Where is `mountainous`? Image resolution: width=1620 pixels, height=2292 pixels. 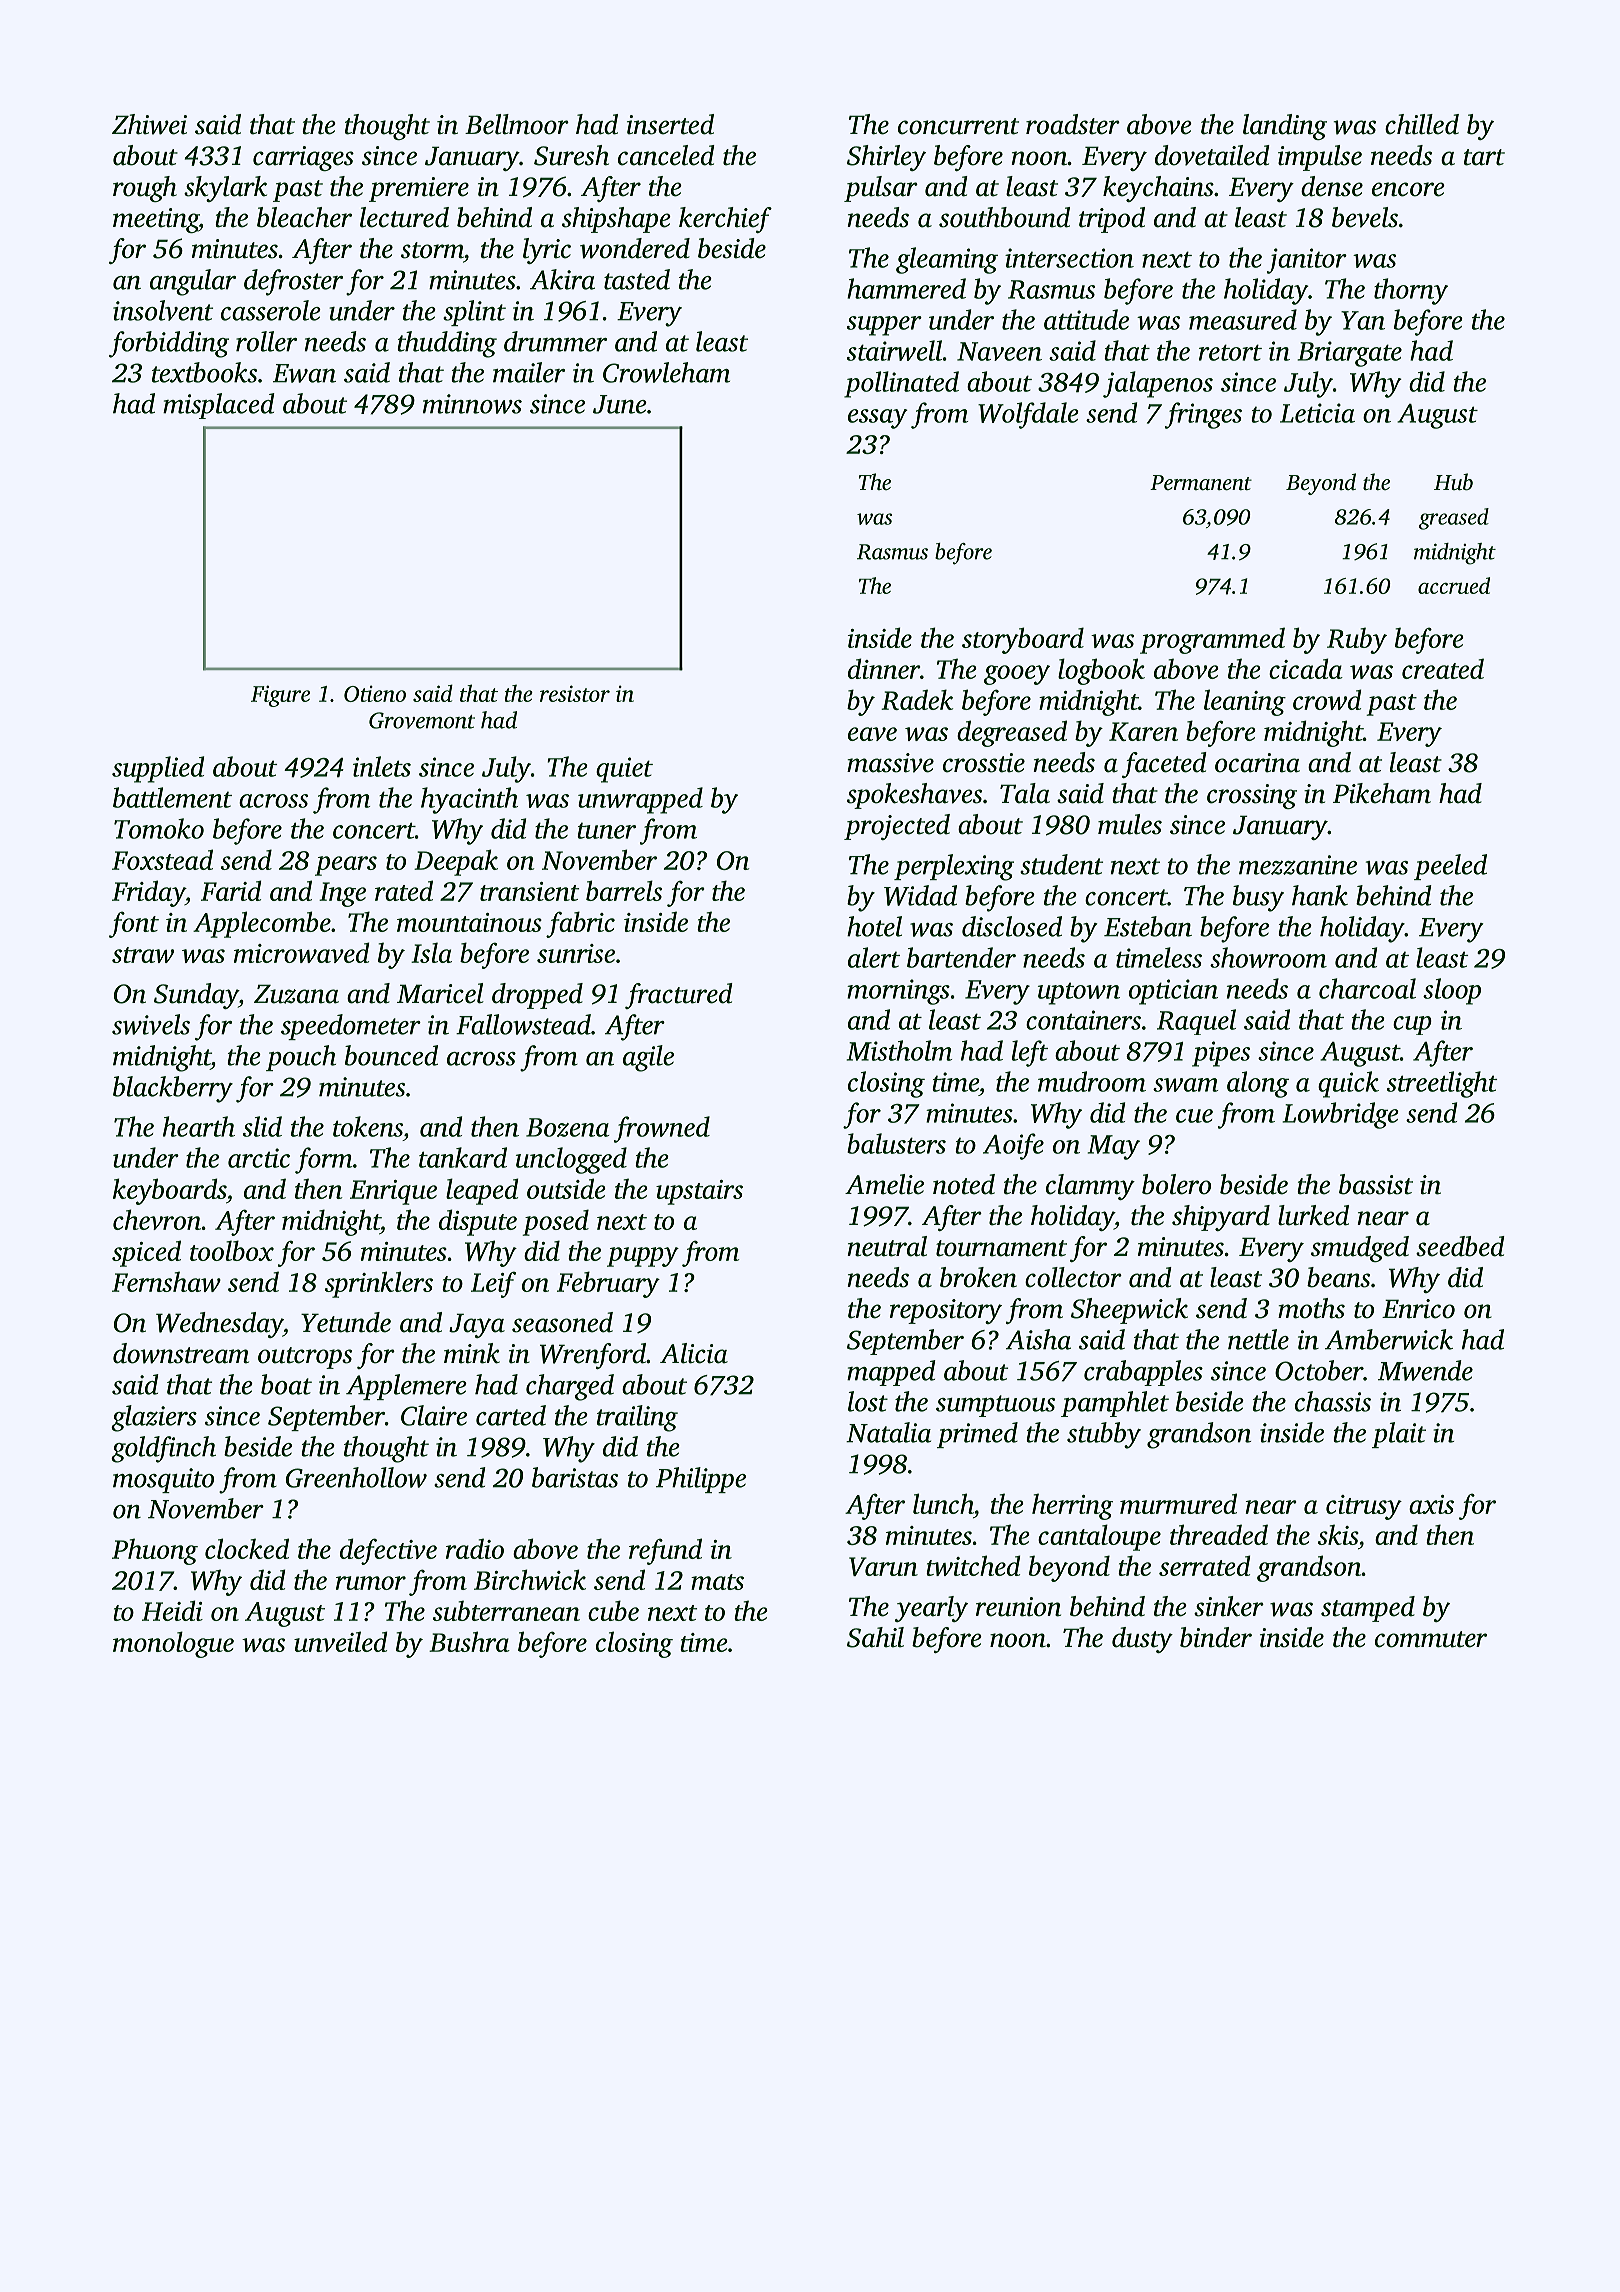 mountainous is located at coordinates (469, 922).
